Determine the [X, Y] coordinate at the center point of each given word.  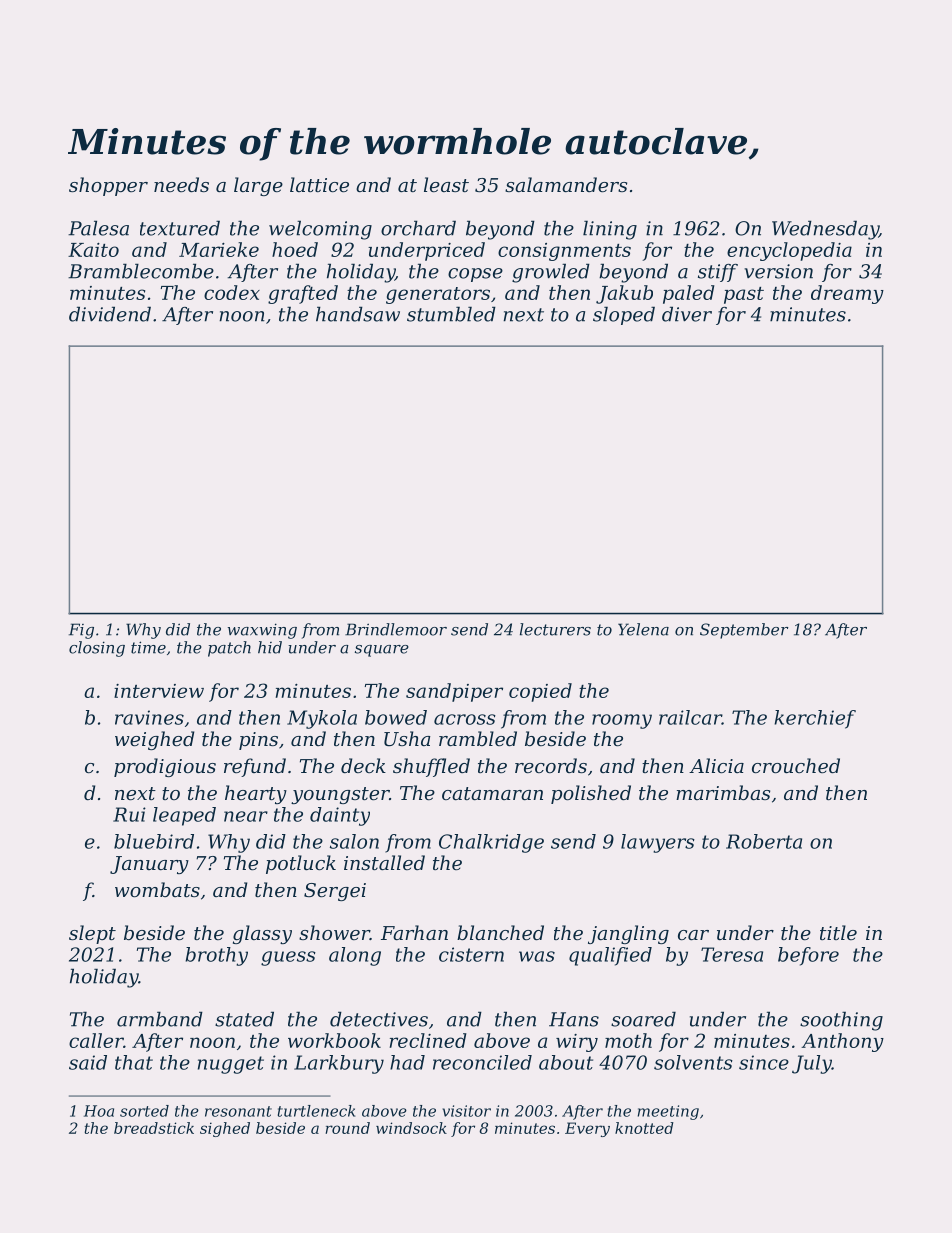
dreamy [847, 294]
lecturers [555, 629]
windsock [411, 1128]
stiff [718, 273]
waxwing [262, 631]
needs [181, 184]
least [446, 184]
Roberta [764, 841]
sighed [225, 1129]
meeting [668, 1112]
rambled [478, 738]
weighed [154, 740]
